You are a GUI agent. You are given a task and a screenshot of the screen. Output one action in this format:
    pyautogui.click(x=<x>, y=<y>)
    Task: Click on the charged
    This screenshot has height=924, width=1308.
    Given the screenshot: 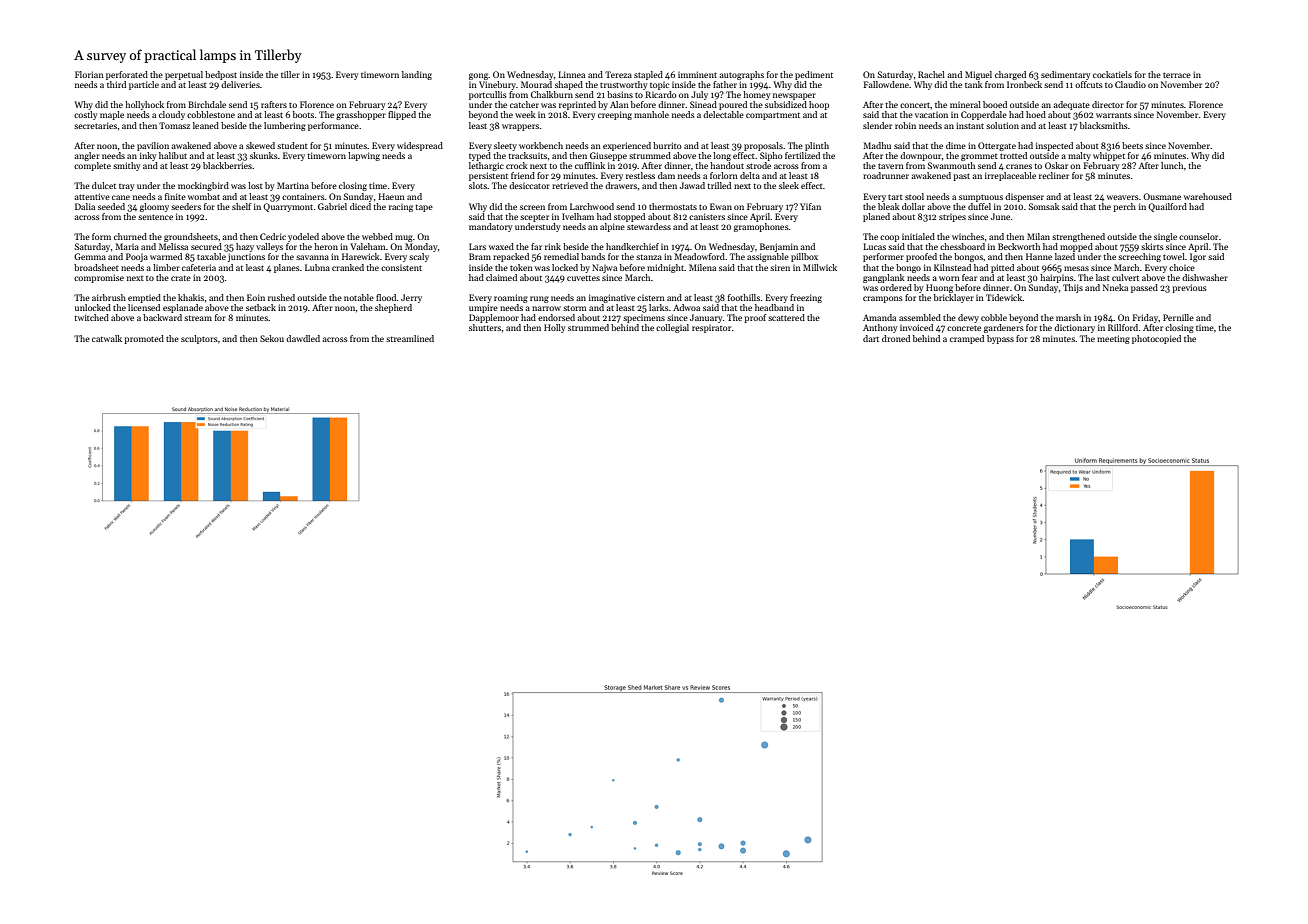 What is the action you would take?
    pyautogui.click(x=1010, y=75)
